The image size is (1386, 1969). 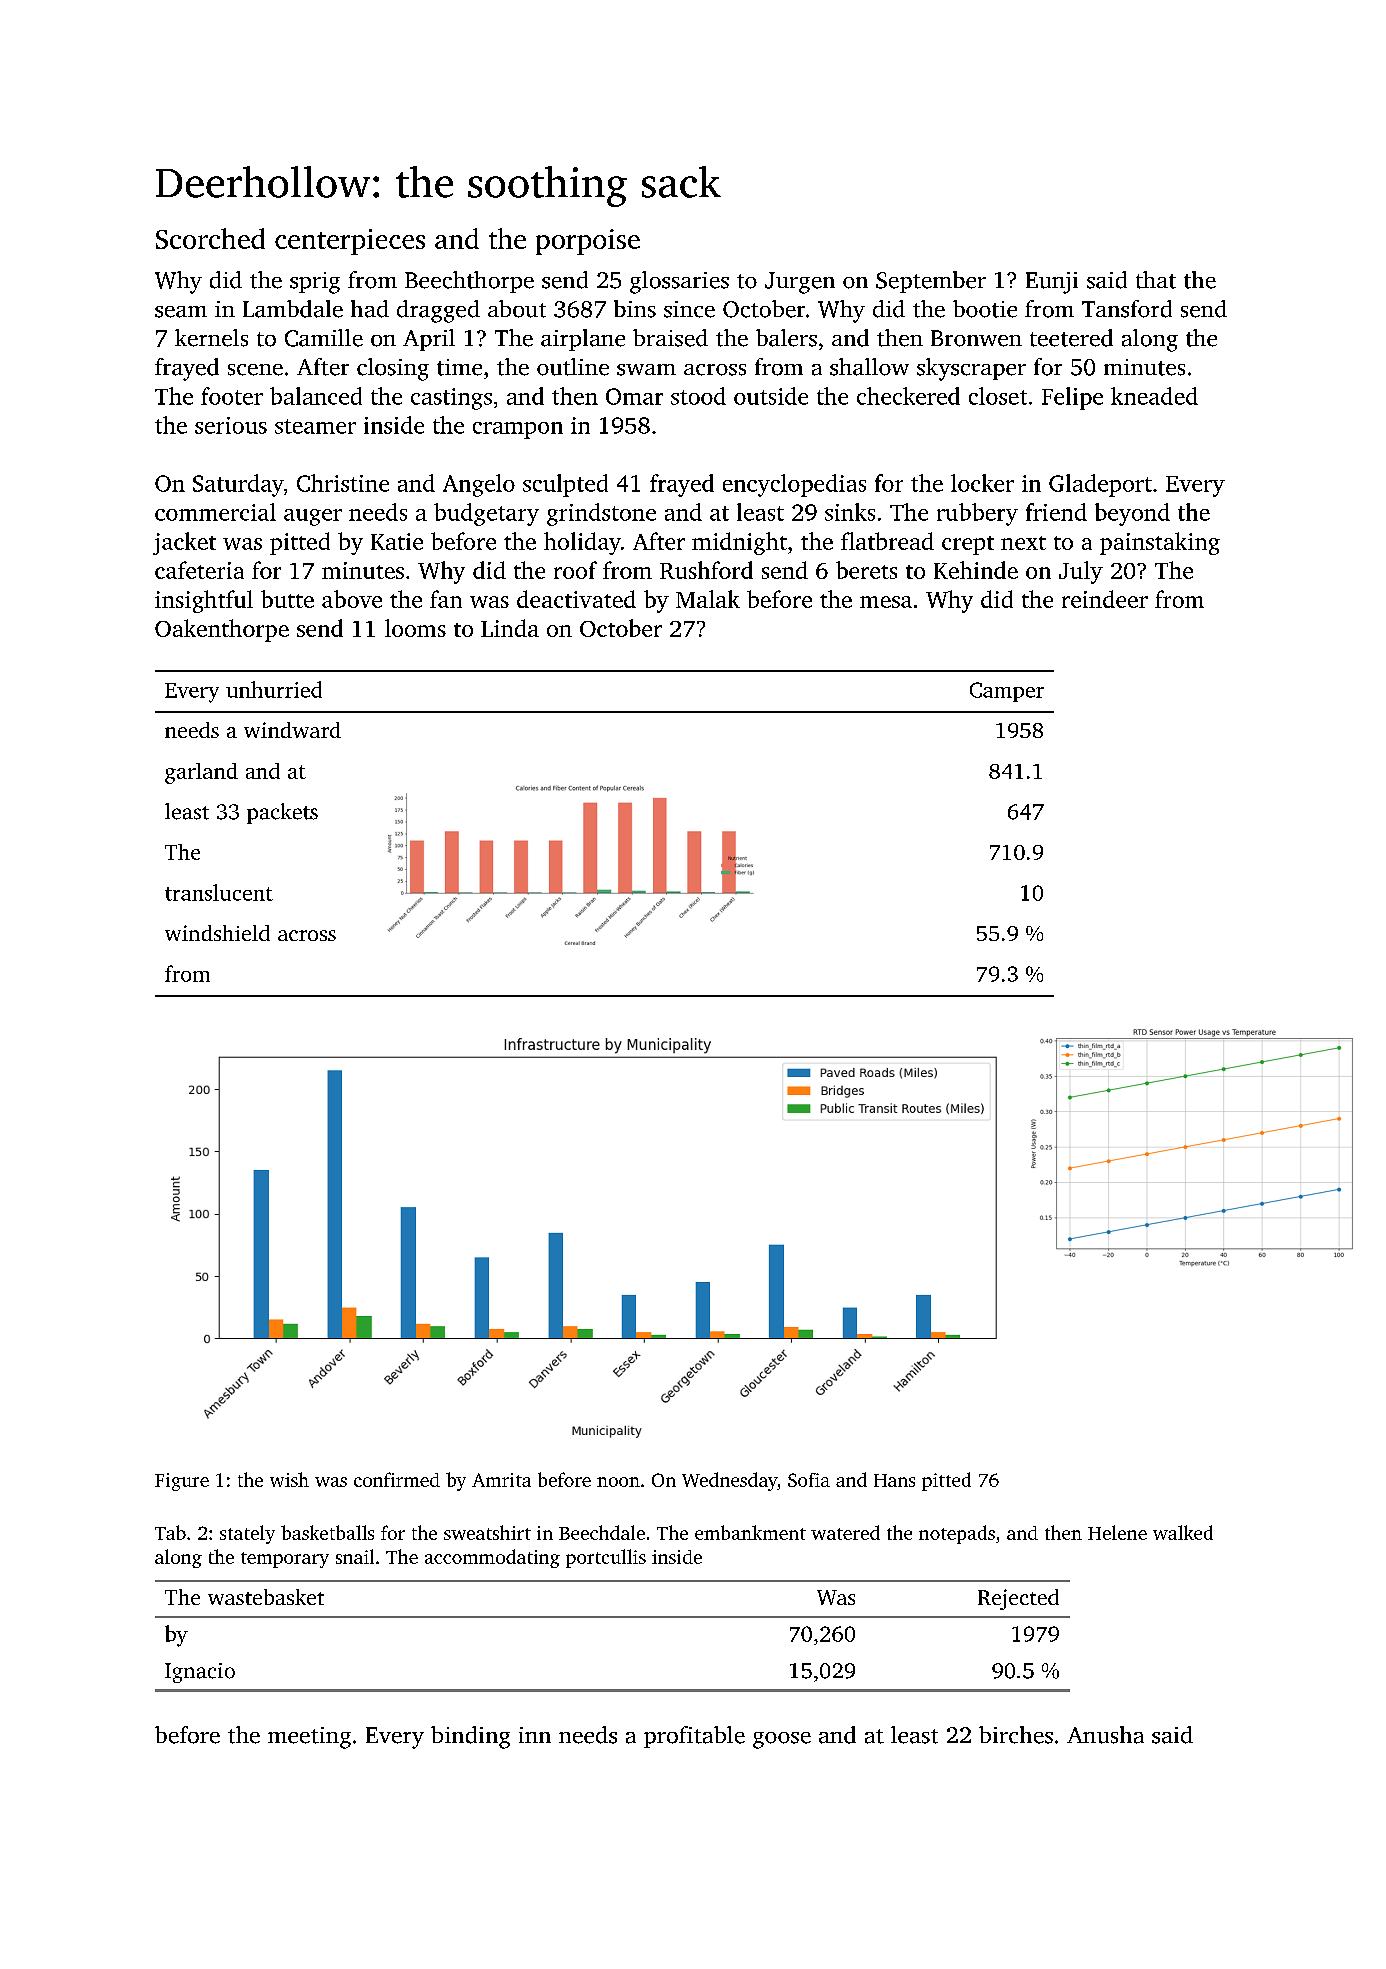 What do you see at coordinates (894, 1480) in the screenshot?
I see `Hans` at bounding box center [894, 1480].
